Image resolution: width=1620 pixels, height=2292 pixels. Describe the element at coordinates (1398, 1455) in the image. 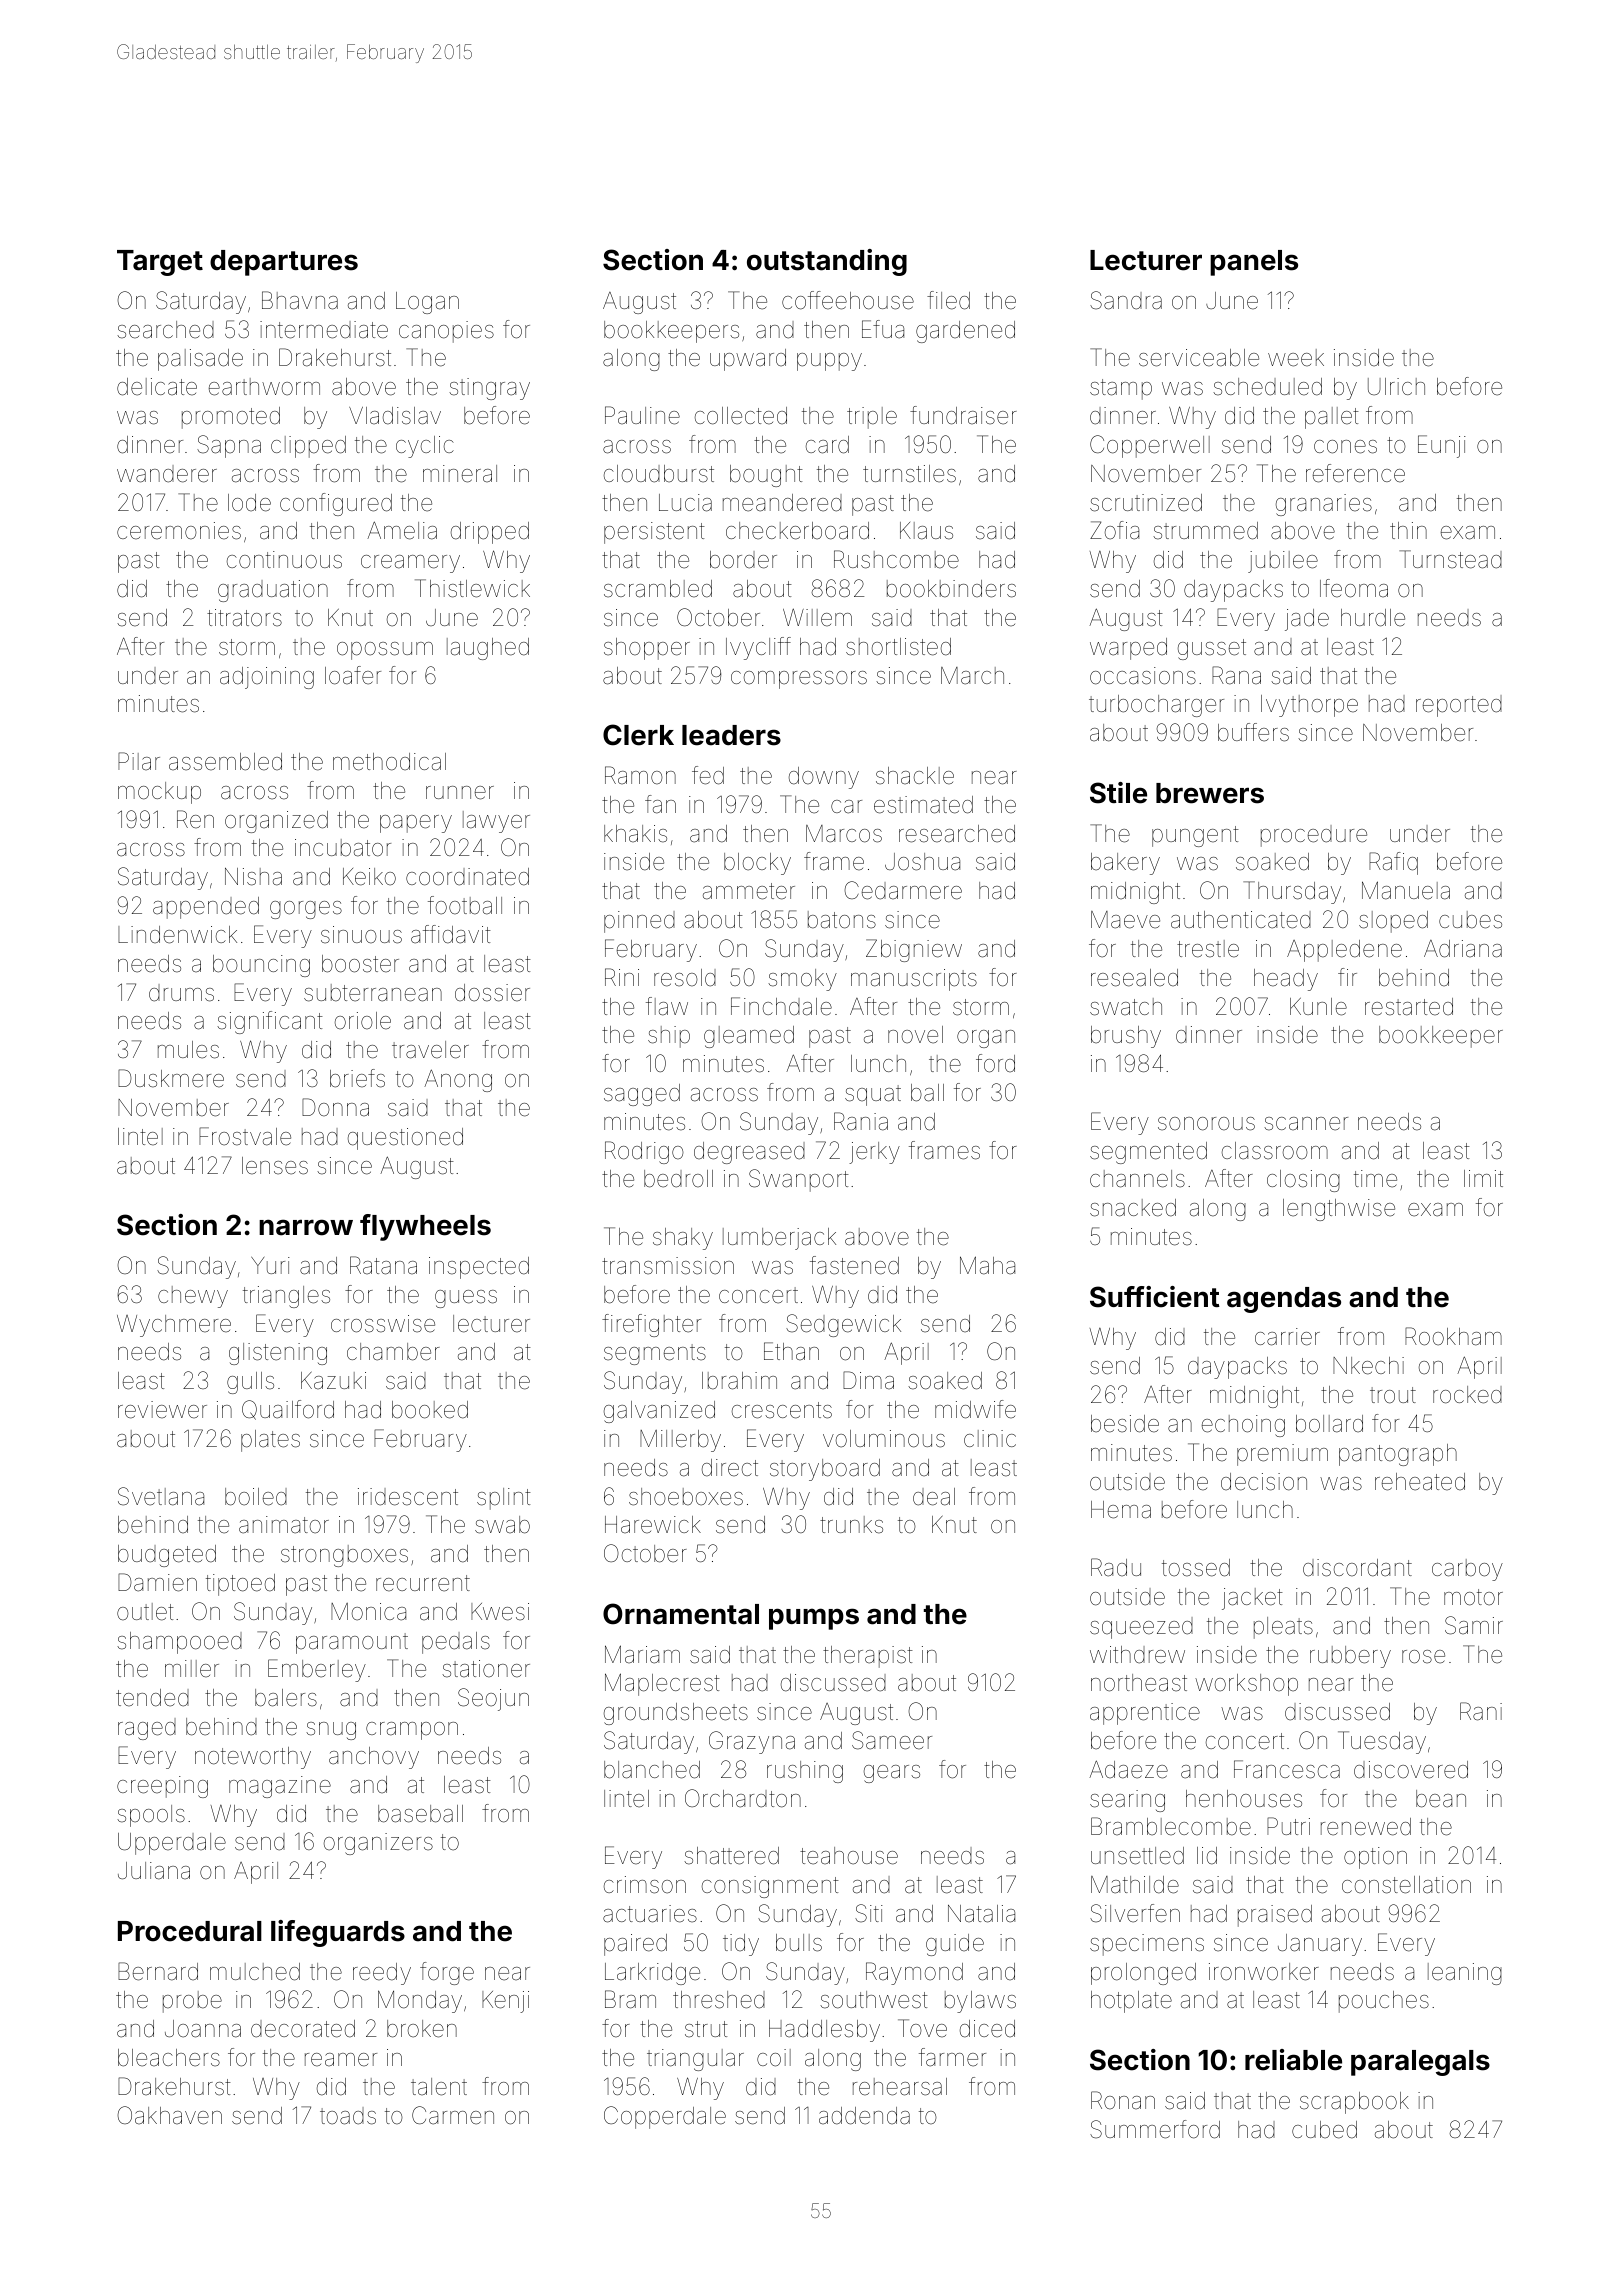

I see `pantograph` at that location.
